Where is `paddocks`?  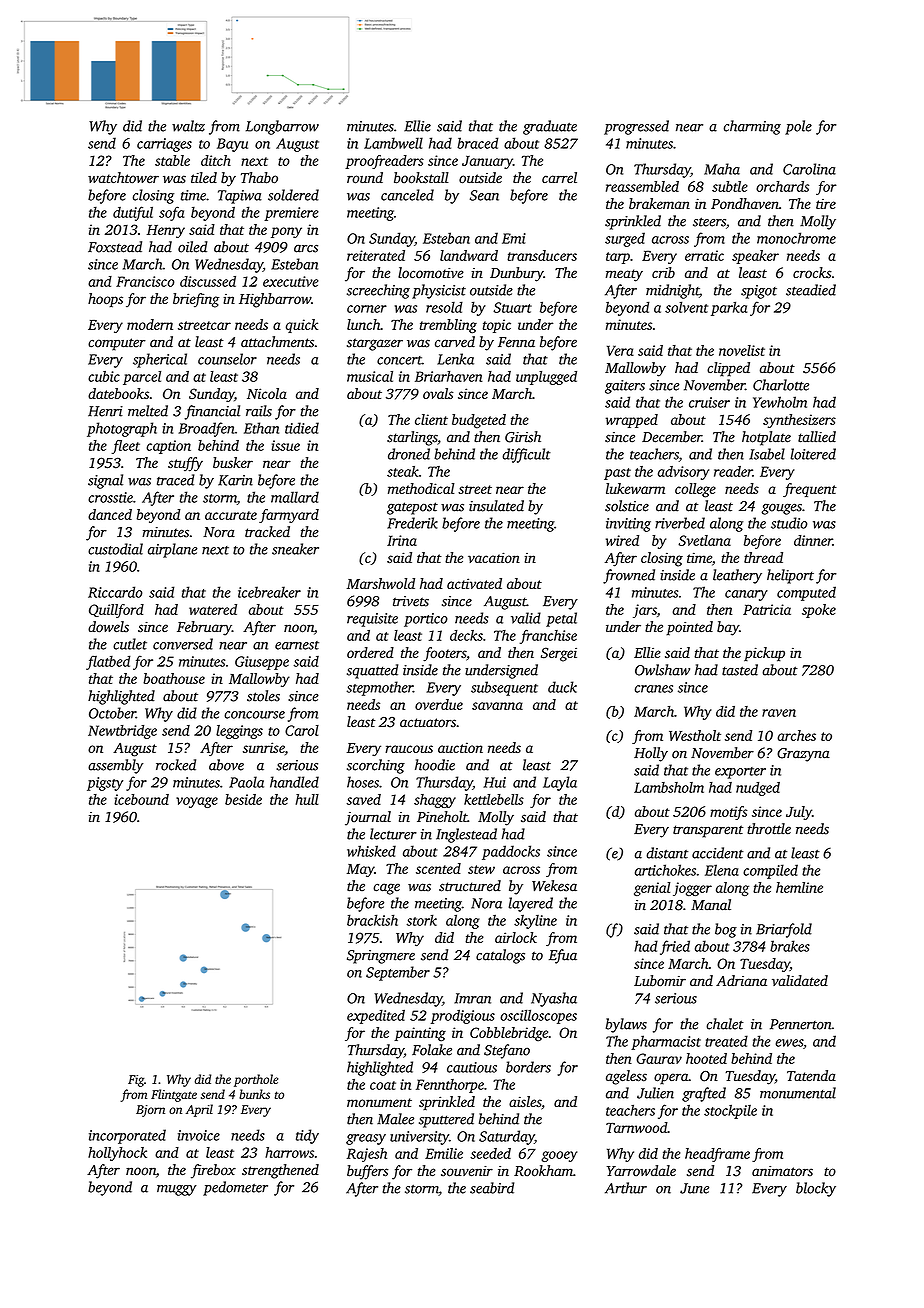
paddocks is located at coordinates (511, 852).
